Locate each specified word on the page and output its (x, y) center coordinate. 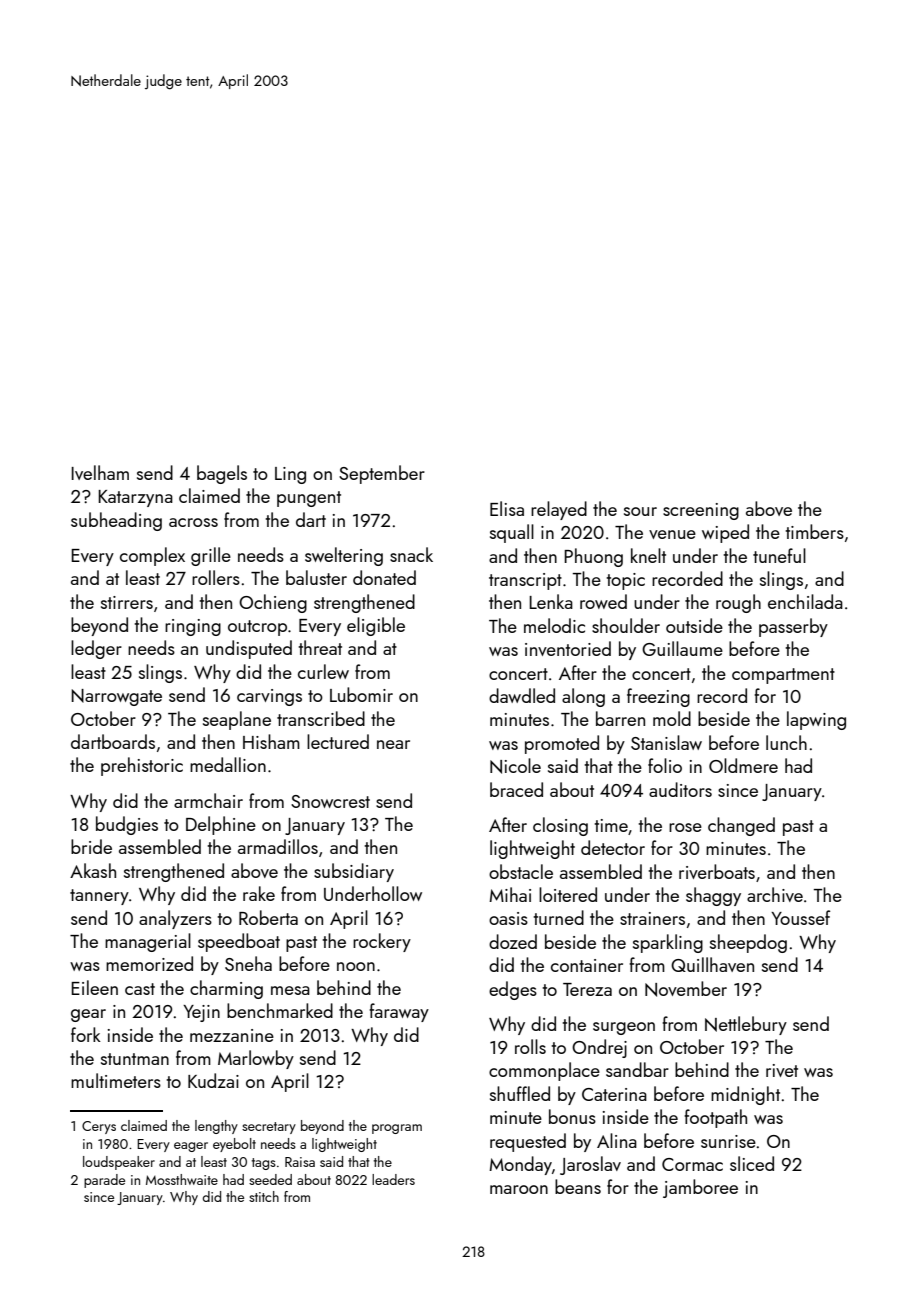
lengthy (216, 1127)
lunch (786, 742)
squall (512, 533)
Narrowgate (116, 697)
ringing (193, 627)
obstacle (521, 871)
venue (672, 534)
